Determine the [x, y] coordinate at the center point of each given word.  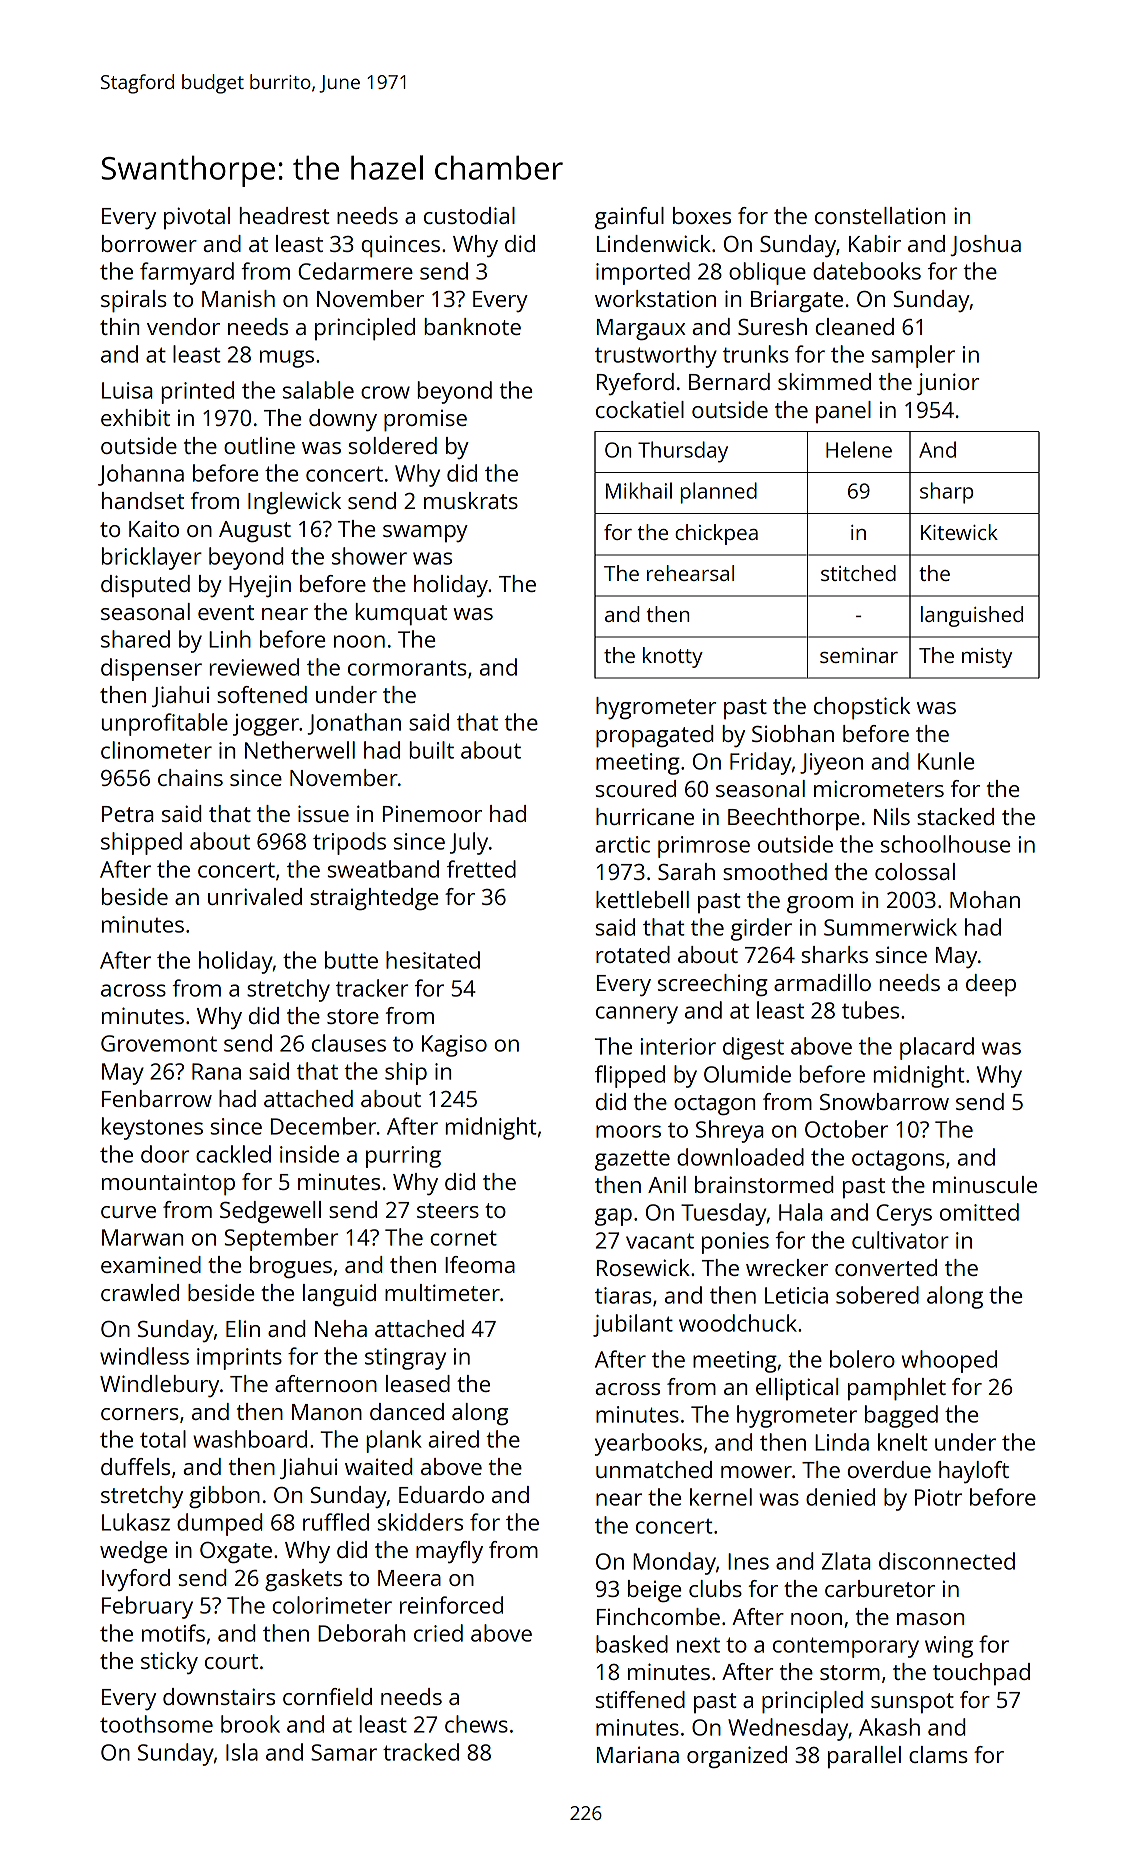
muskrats [471, 500]
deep [991, 985]
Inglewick [294, 503]
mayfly [449, 1552]
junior [948, 384]
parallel [864, 1757]
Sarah [686, 871]
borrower [149, 243]
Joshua [985, 245]
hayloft [974, 1472]
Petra [128, 814]
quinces [400, 246]
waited [379, 1466]
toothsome [156, 1724]
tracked [421, 1752]
